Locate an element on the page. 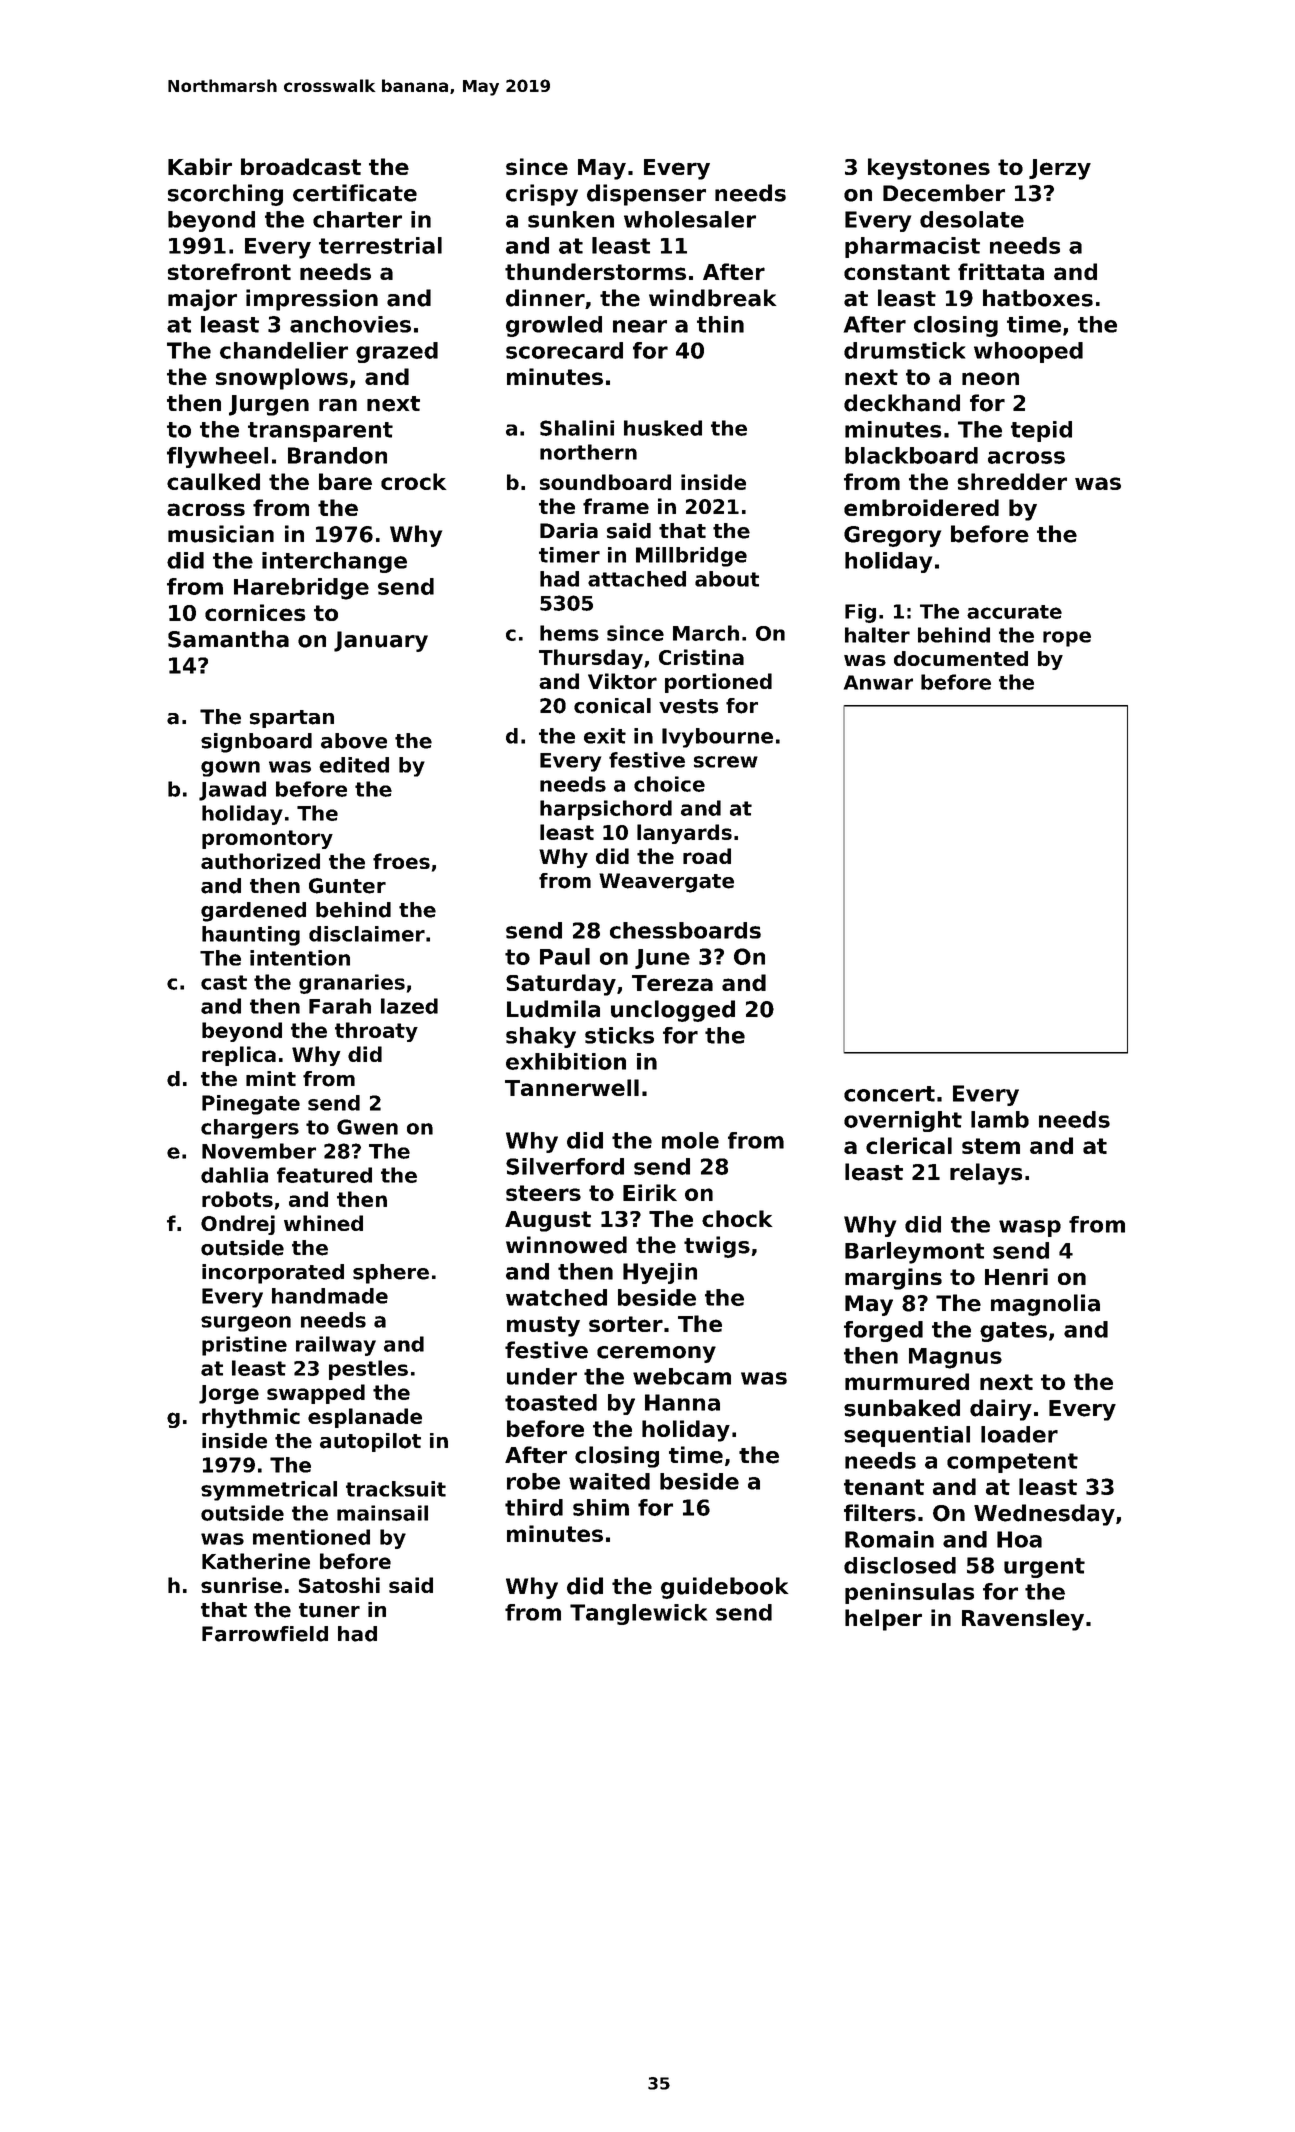 This page has height=2132, width=1295. twigs is located at coordinates (717, 1247).
